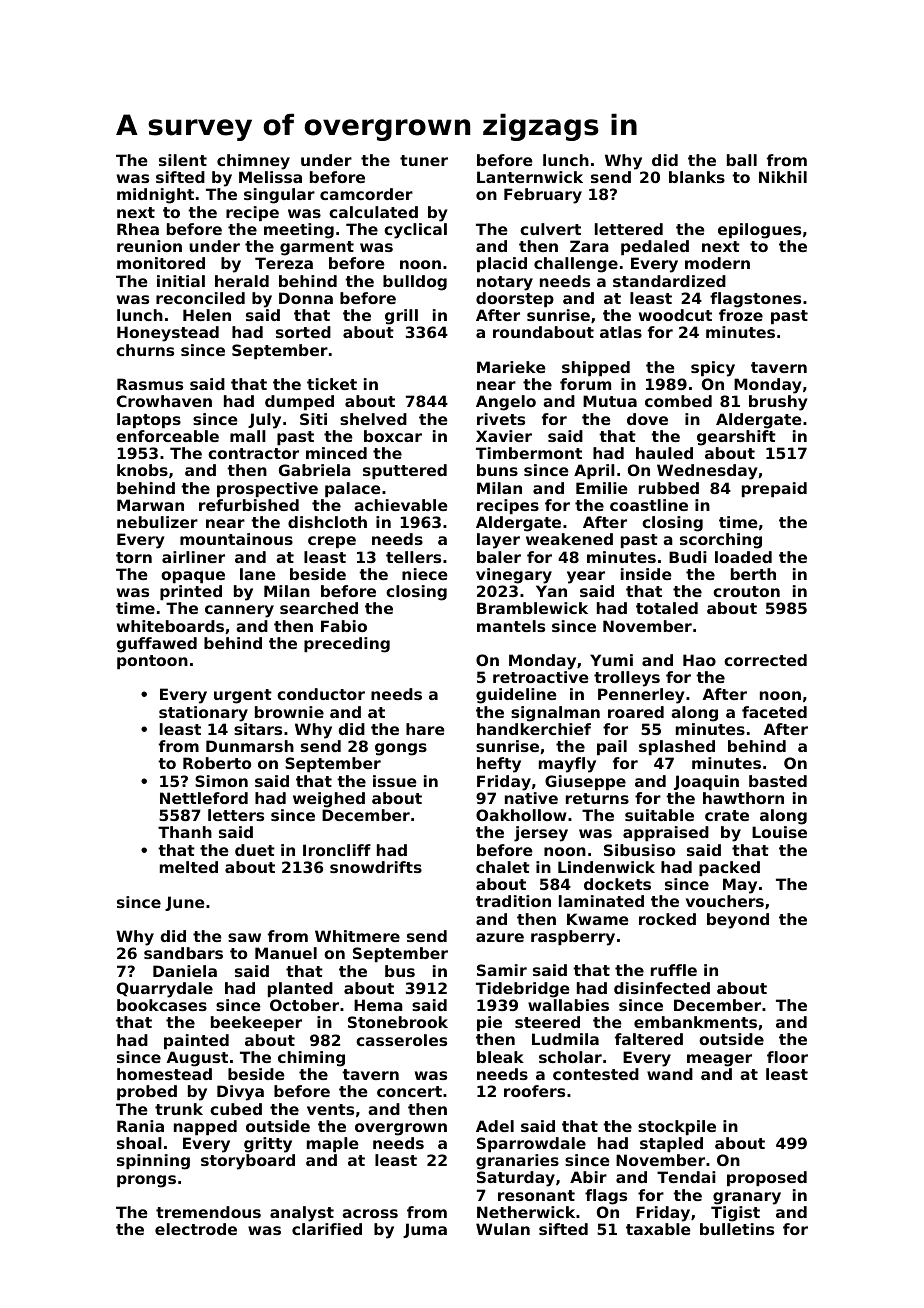  What do you see at coordinates (787, 1057) in the screenshot?
I see `floor` at bounding box center [787, 1057].
